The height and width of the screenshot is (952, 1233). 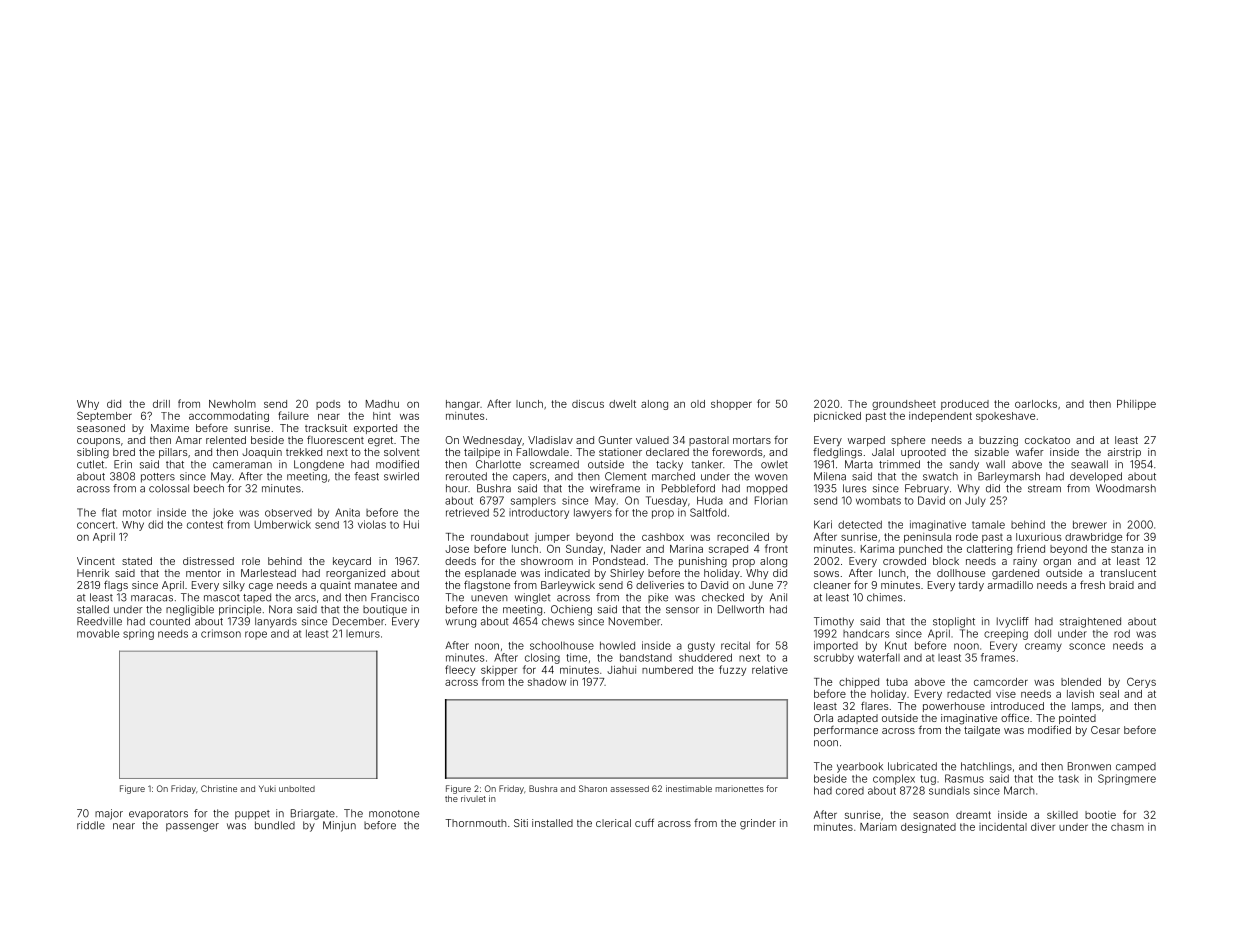 What do you see at coordinates (208, 561) in the screenshot?
I see `distressed` at bounding box center [208, 561].
